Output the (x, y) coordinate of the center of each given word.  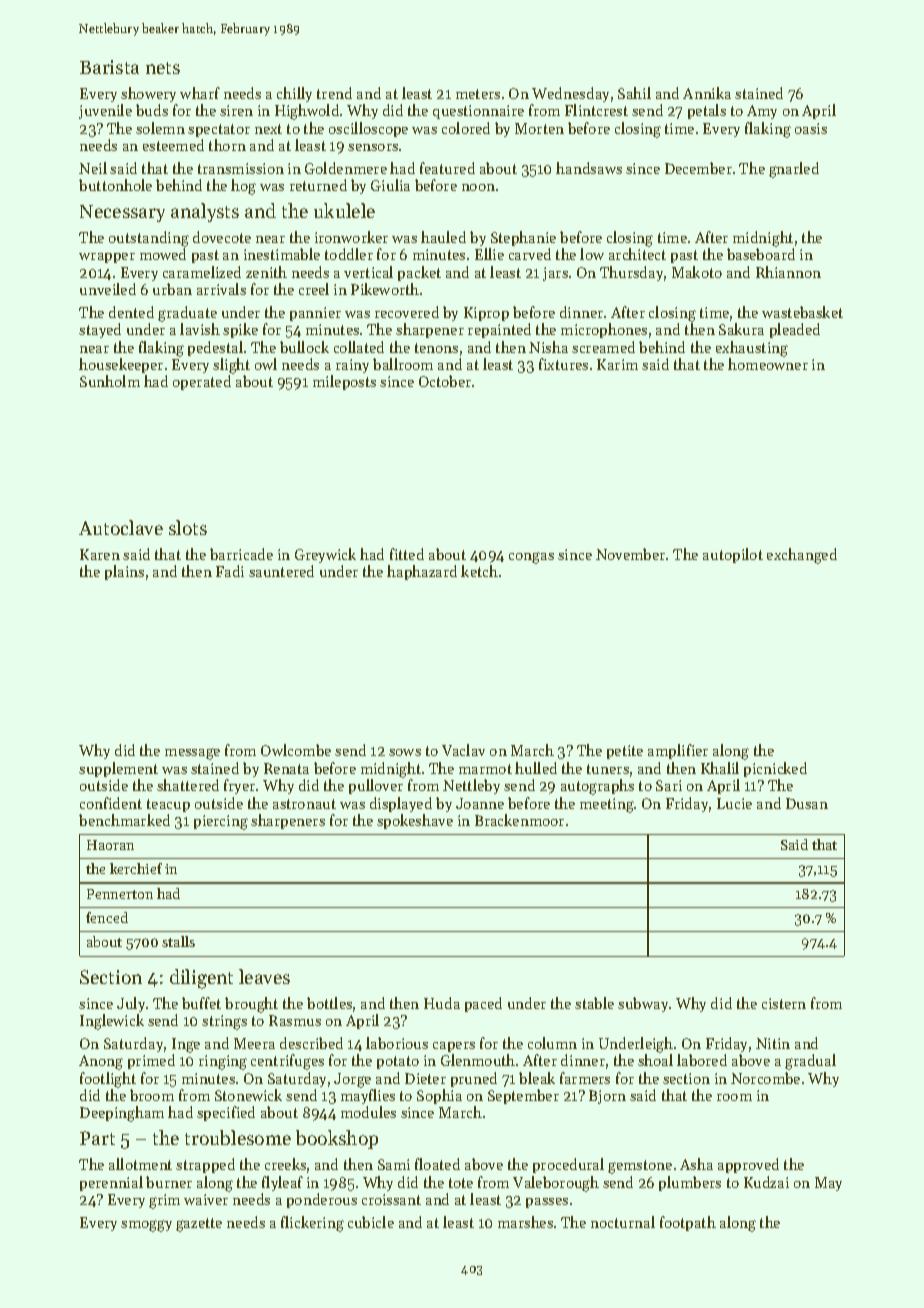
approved (748, 1165)
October (445, 381)
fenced (107, 917)
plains (124, 572)
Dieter (425, 1078)
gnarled (794, 170)
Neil (93, 168)
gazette (199, 1225)
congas (531, 558)
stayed (100, 330)
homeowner (768, 364)
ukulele (344, 210)
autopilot (733, 555)
